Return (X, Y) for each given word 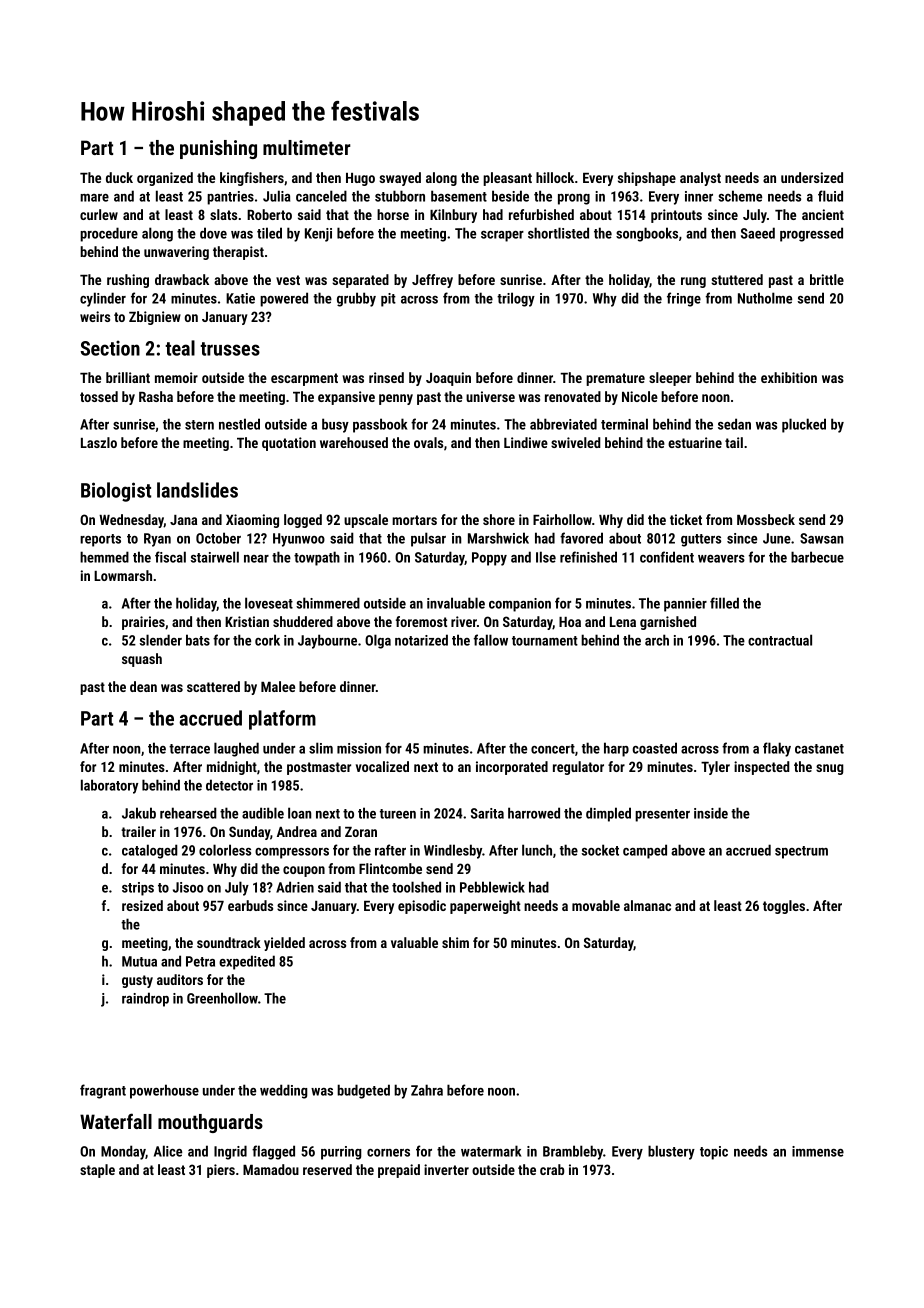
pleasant (507, 179)
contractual (780, 640)
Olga (378, 641)
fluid (830, 196)
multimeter (307, 147)
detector (229, 785)
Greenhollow (222, 998)
